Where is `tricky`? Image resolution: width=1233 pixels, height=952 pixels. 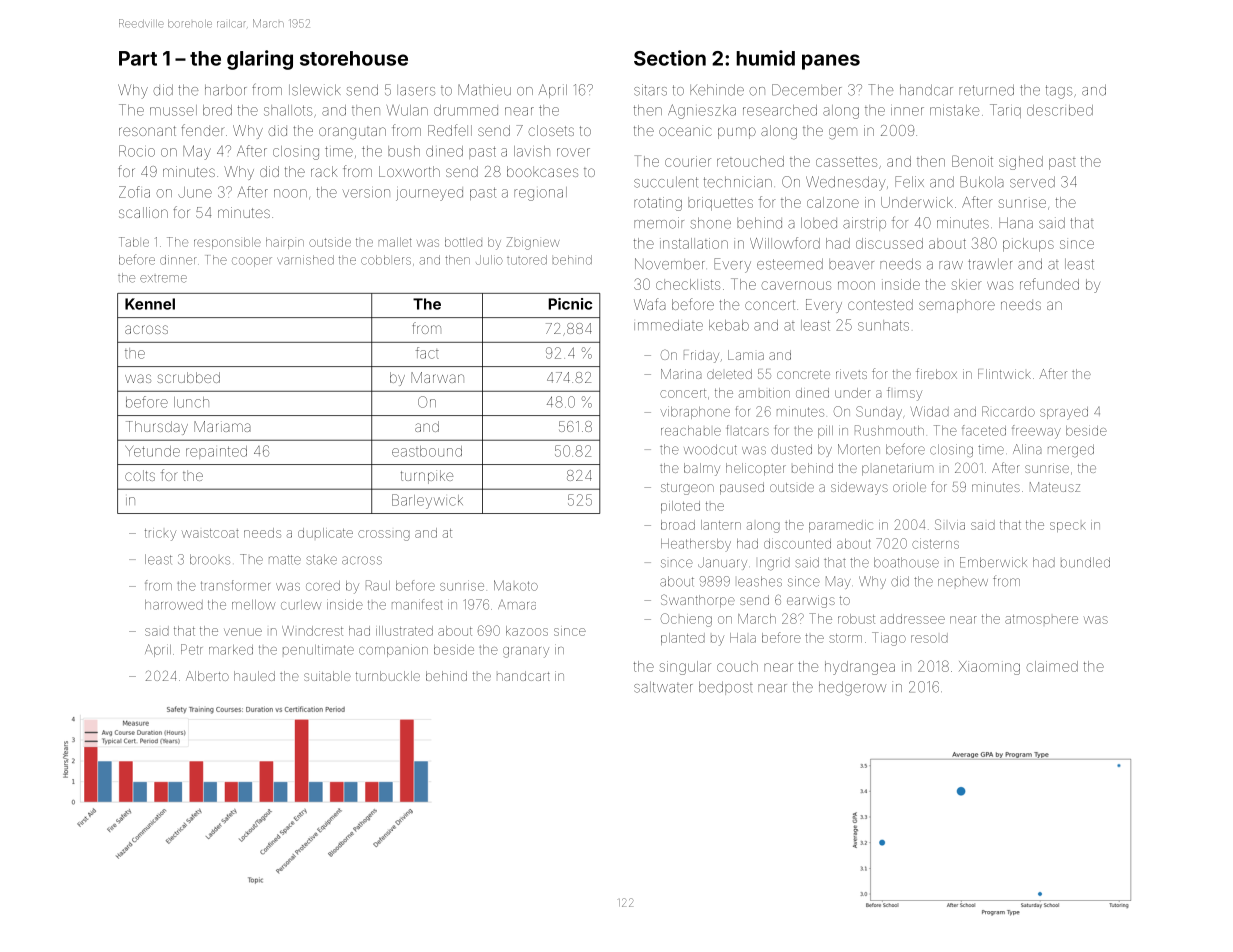
tricky is located at coordinates (160, 535).
